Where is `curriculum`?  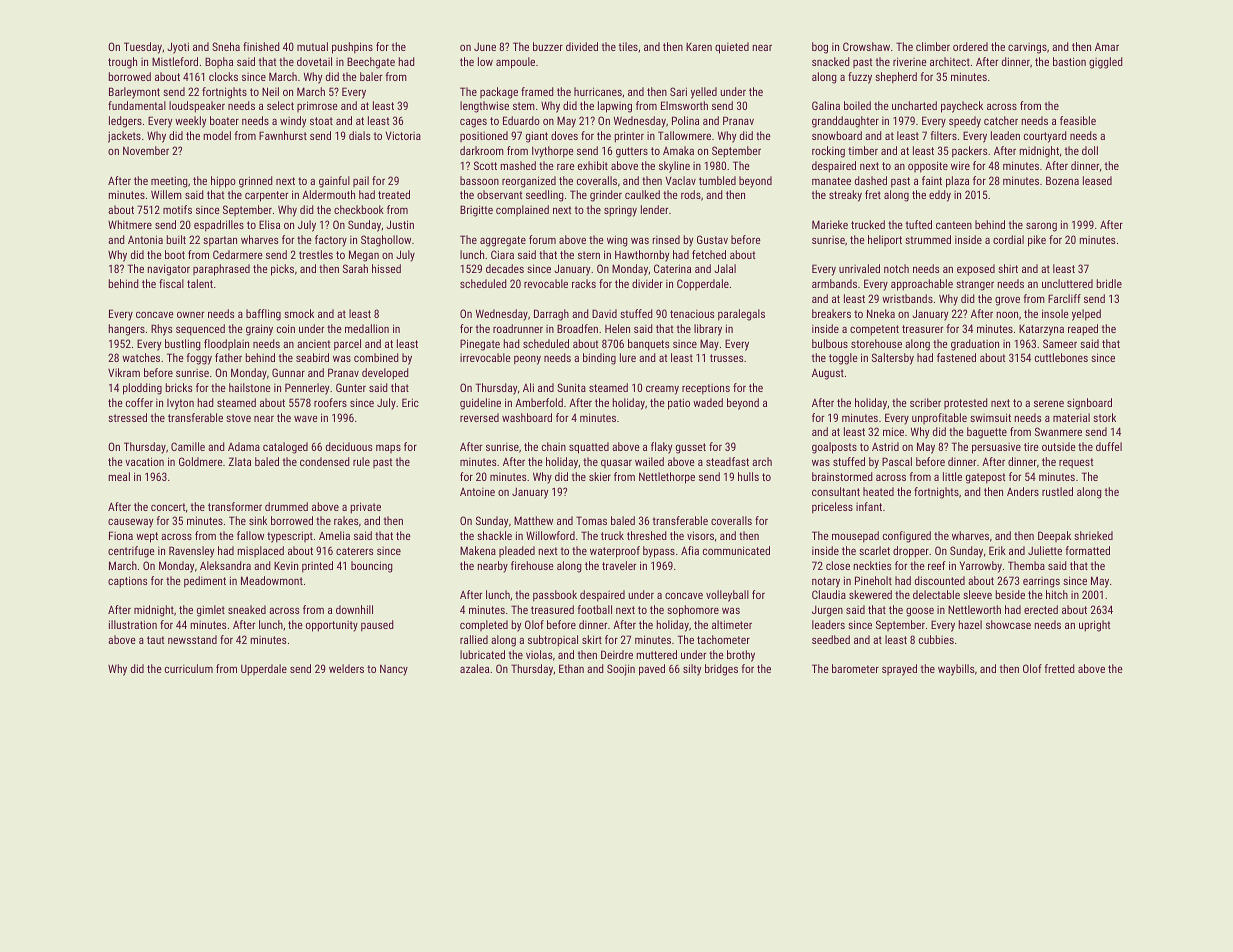 curriculum is located at coordinates (189, 668).
